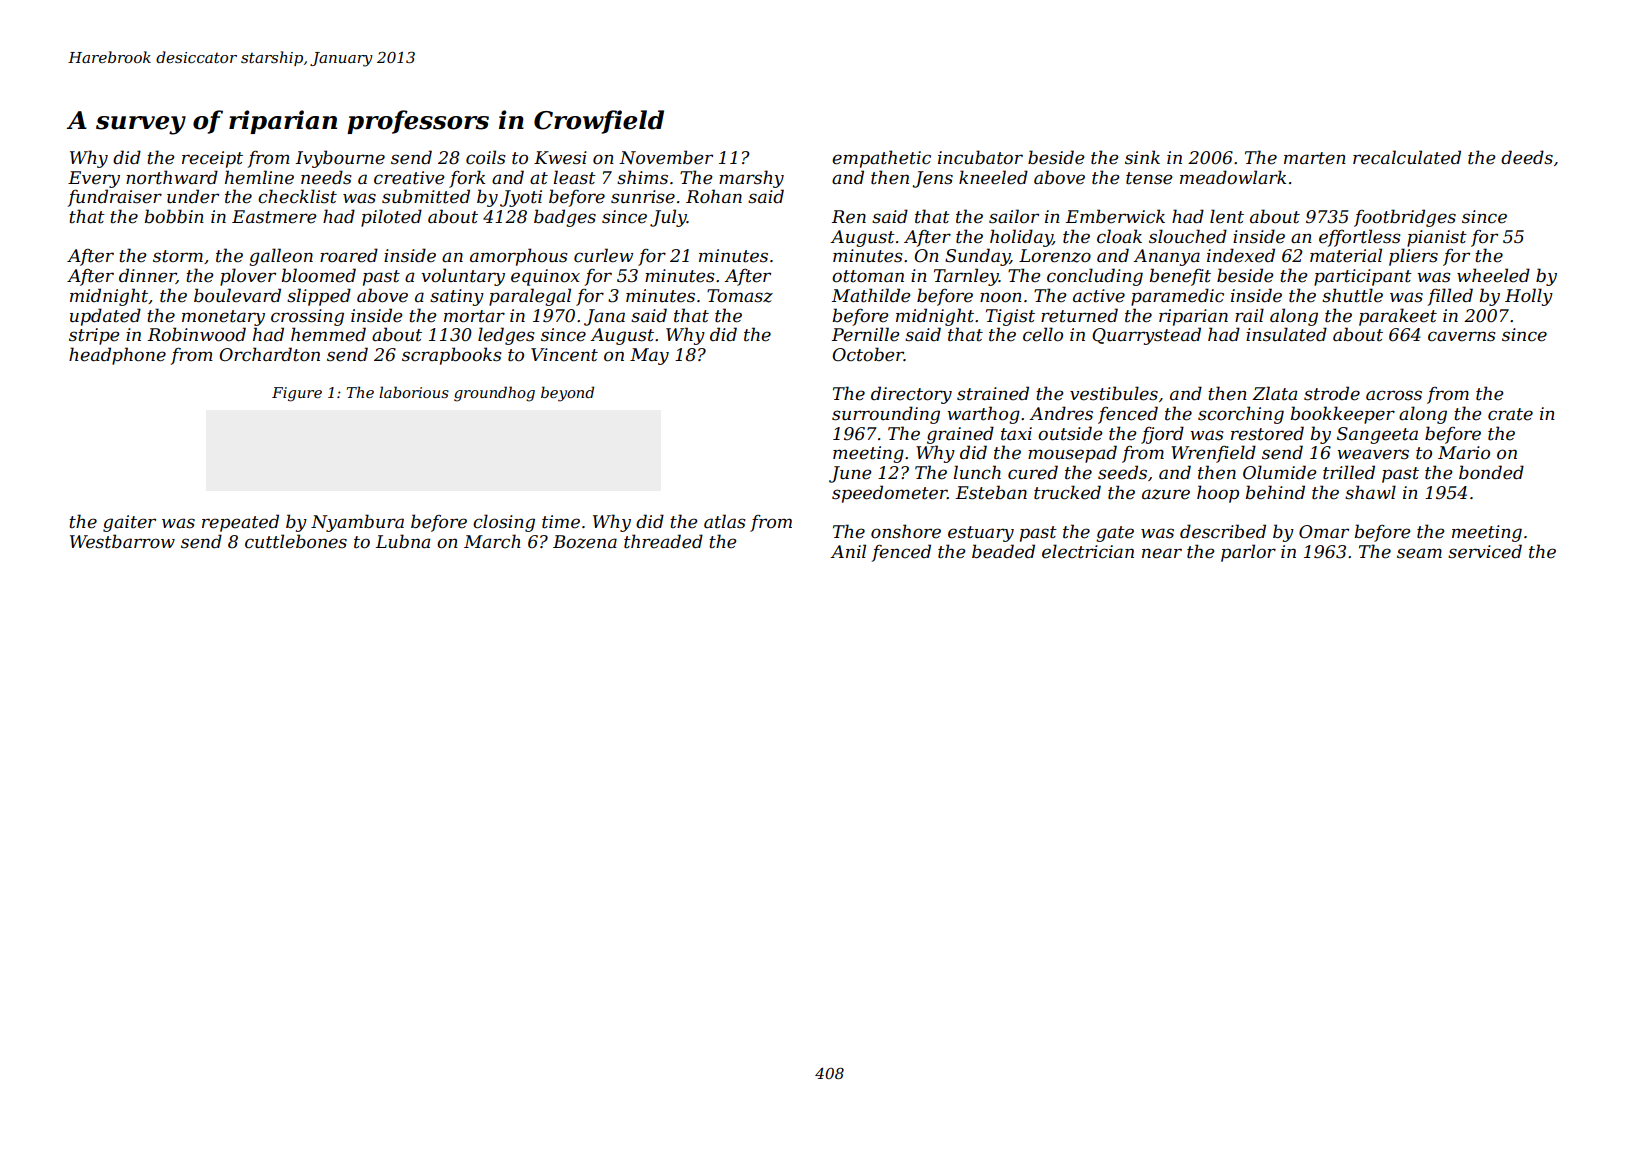 Image resolution: width=1631 pixels, height=1153 pixels. What do you see at coordinates (567, 394) in the image?
I see `beyond` at bounding box center [567, 394].
